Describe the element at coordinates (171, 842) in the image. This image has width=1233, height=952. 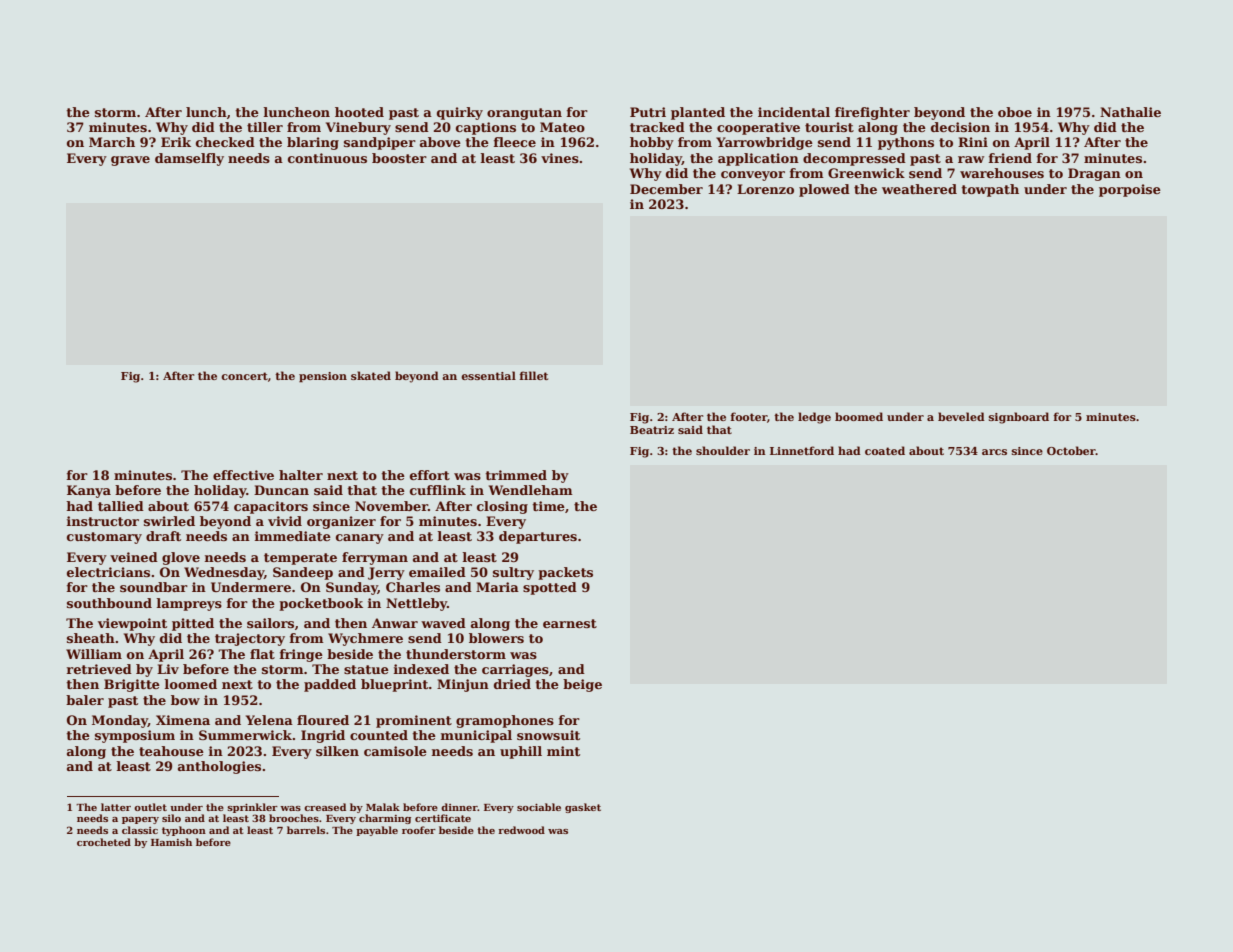
I see `Hamish` at that location.
